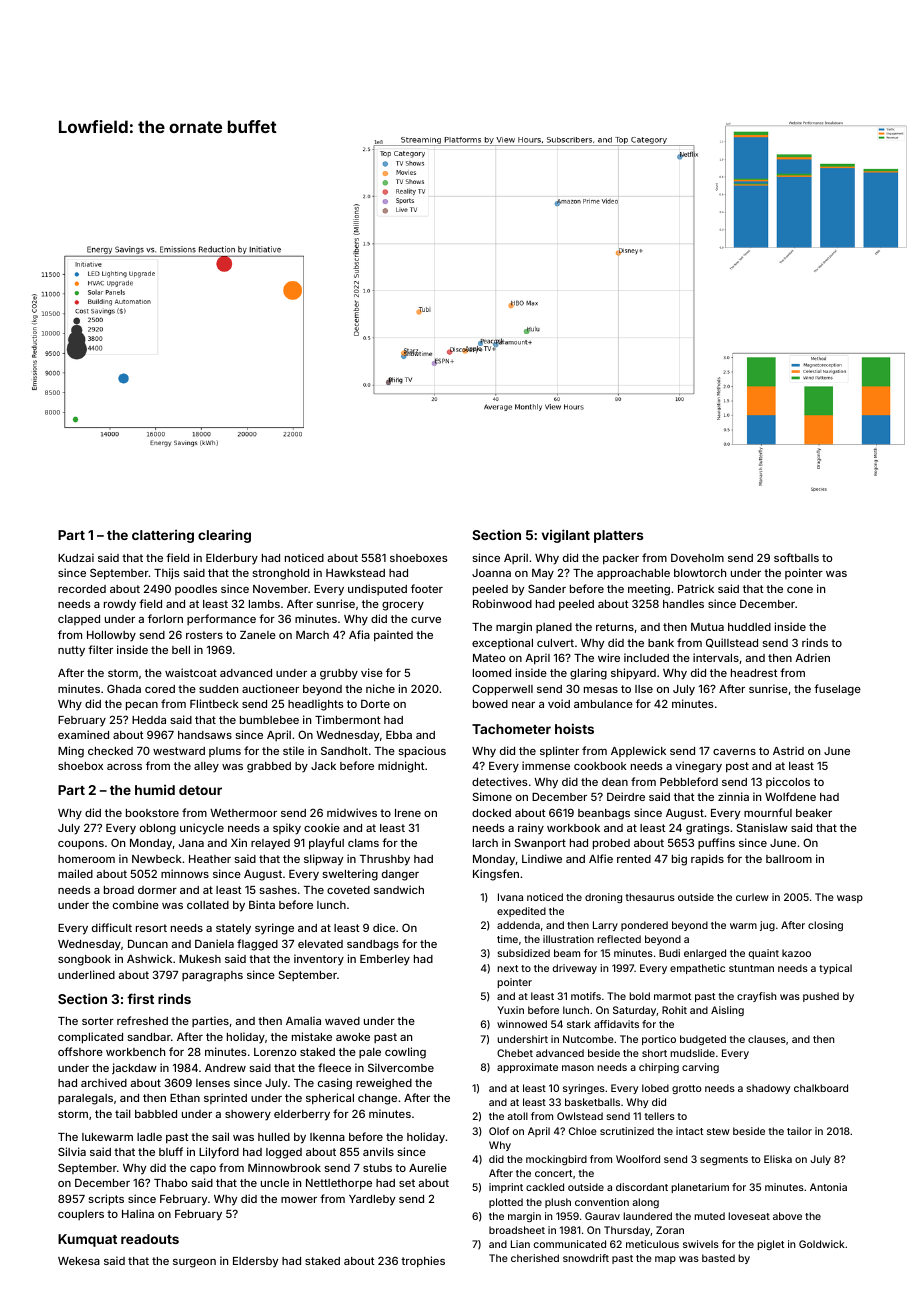 This screenshot has height=1308, width=924. Describe the element at coordinates (200, 790) in the screenshot. I see `detour` at that location.
